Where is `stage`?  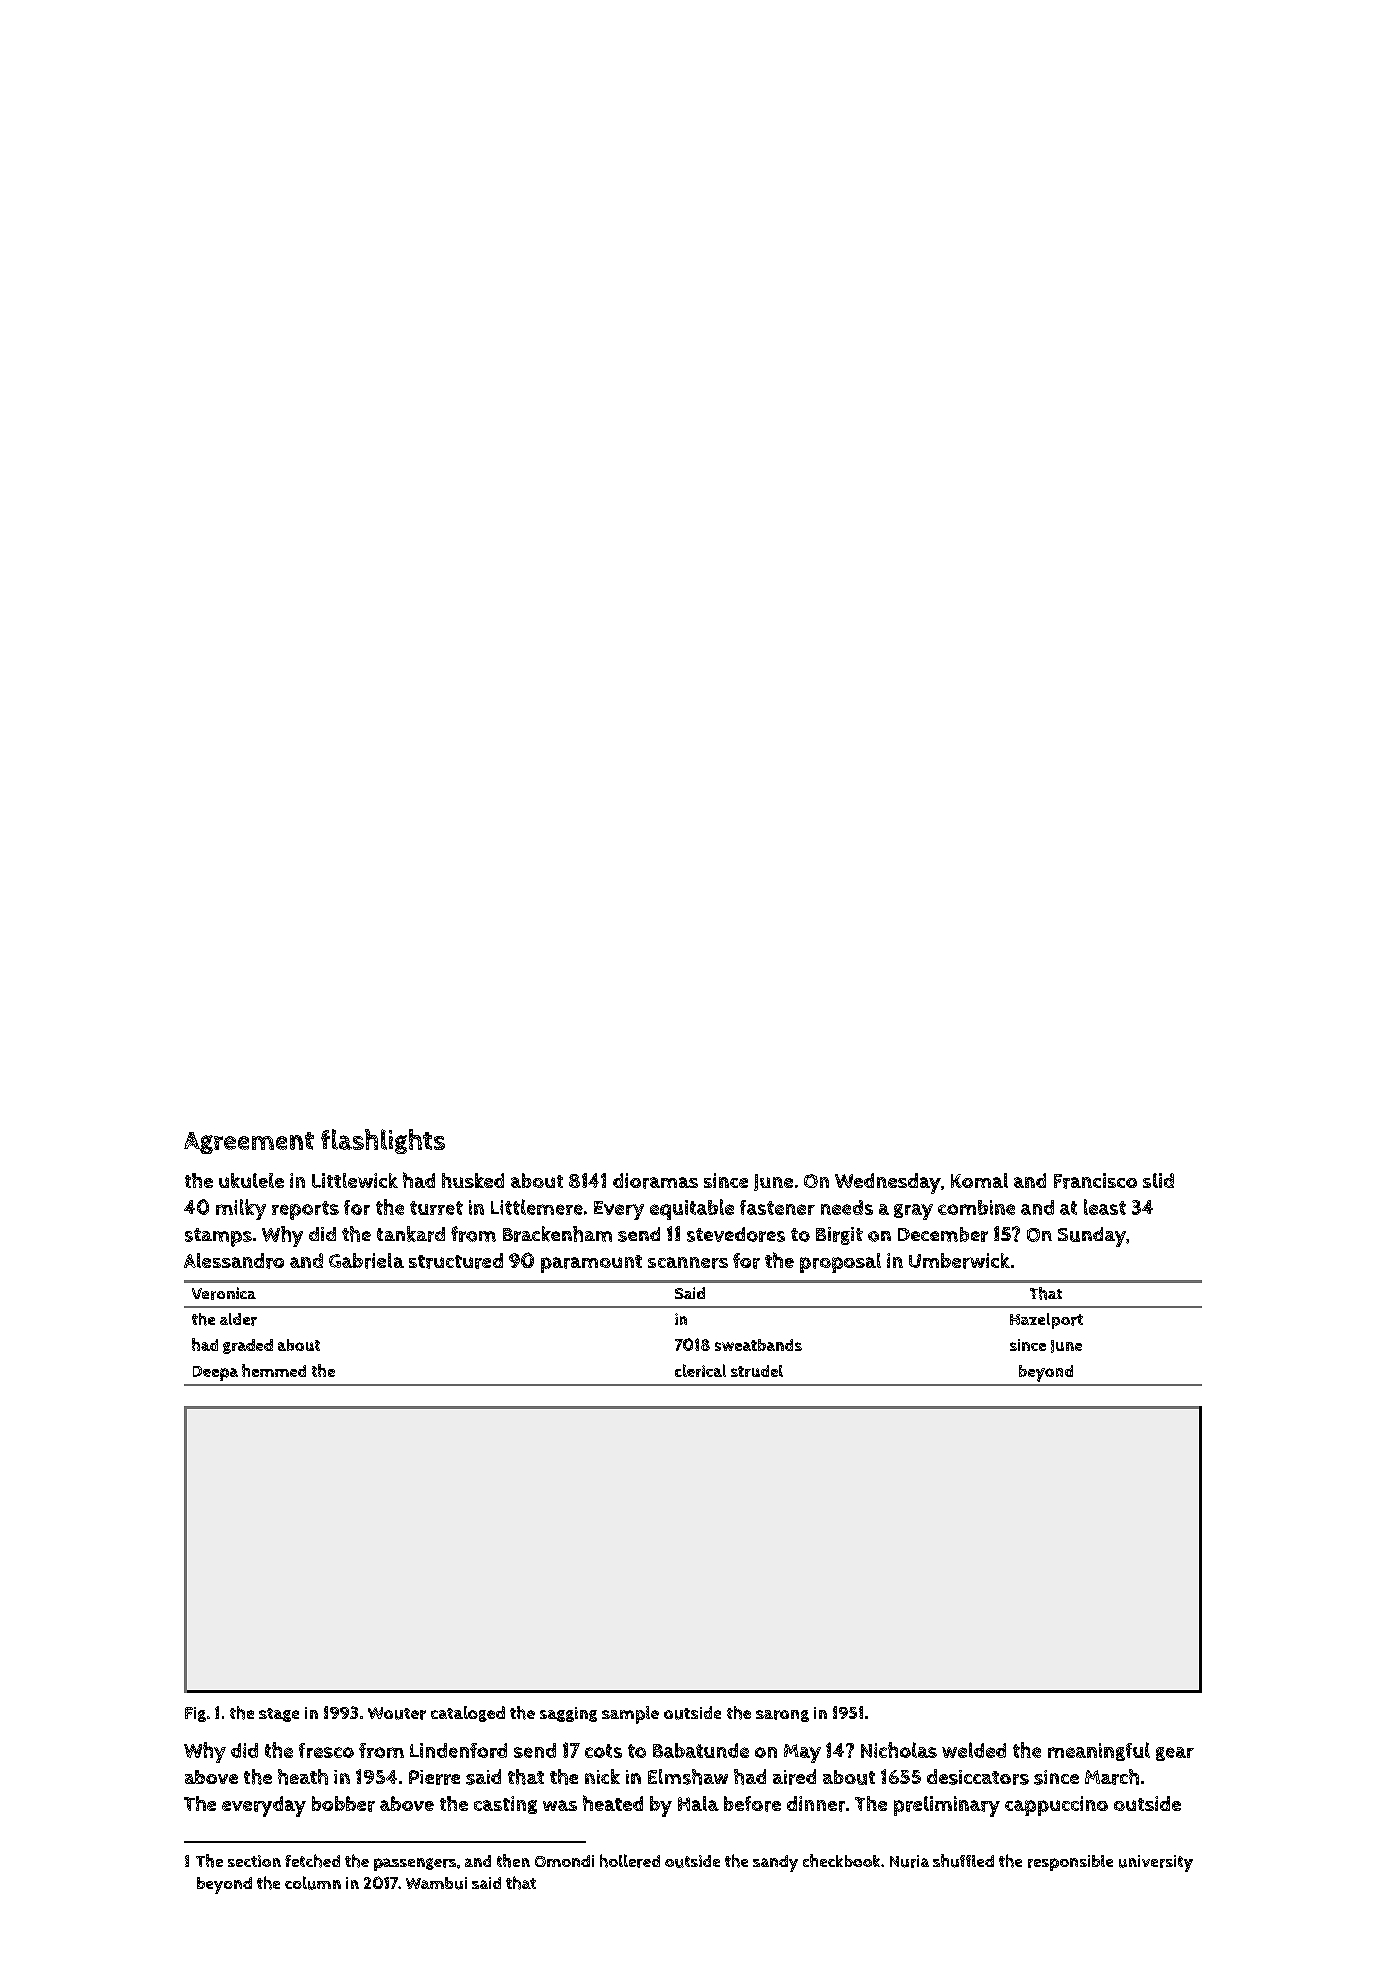
stage is located at coordinates (279, 1715).
